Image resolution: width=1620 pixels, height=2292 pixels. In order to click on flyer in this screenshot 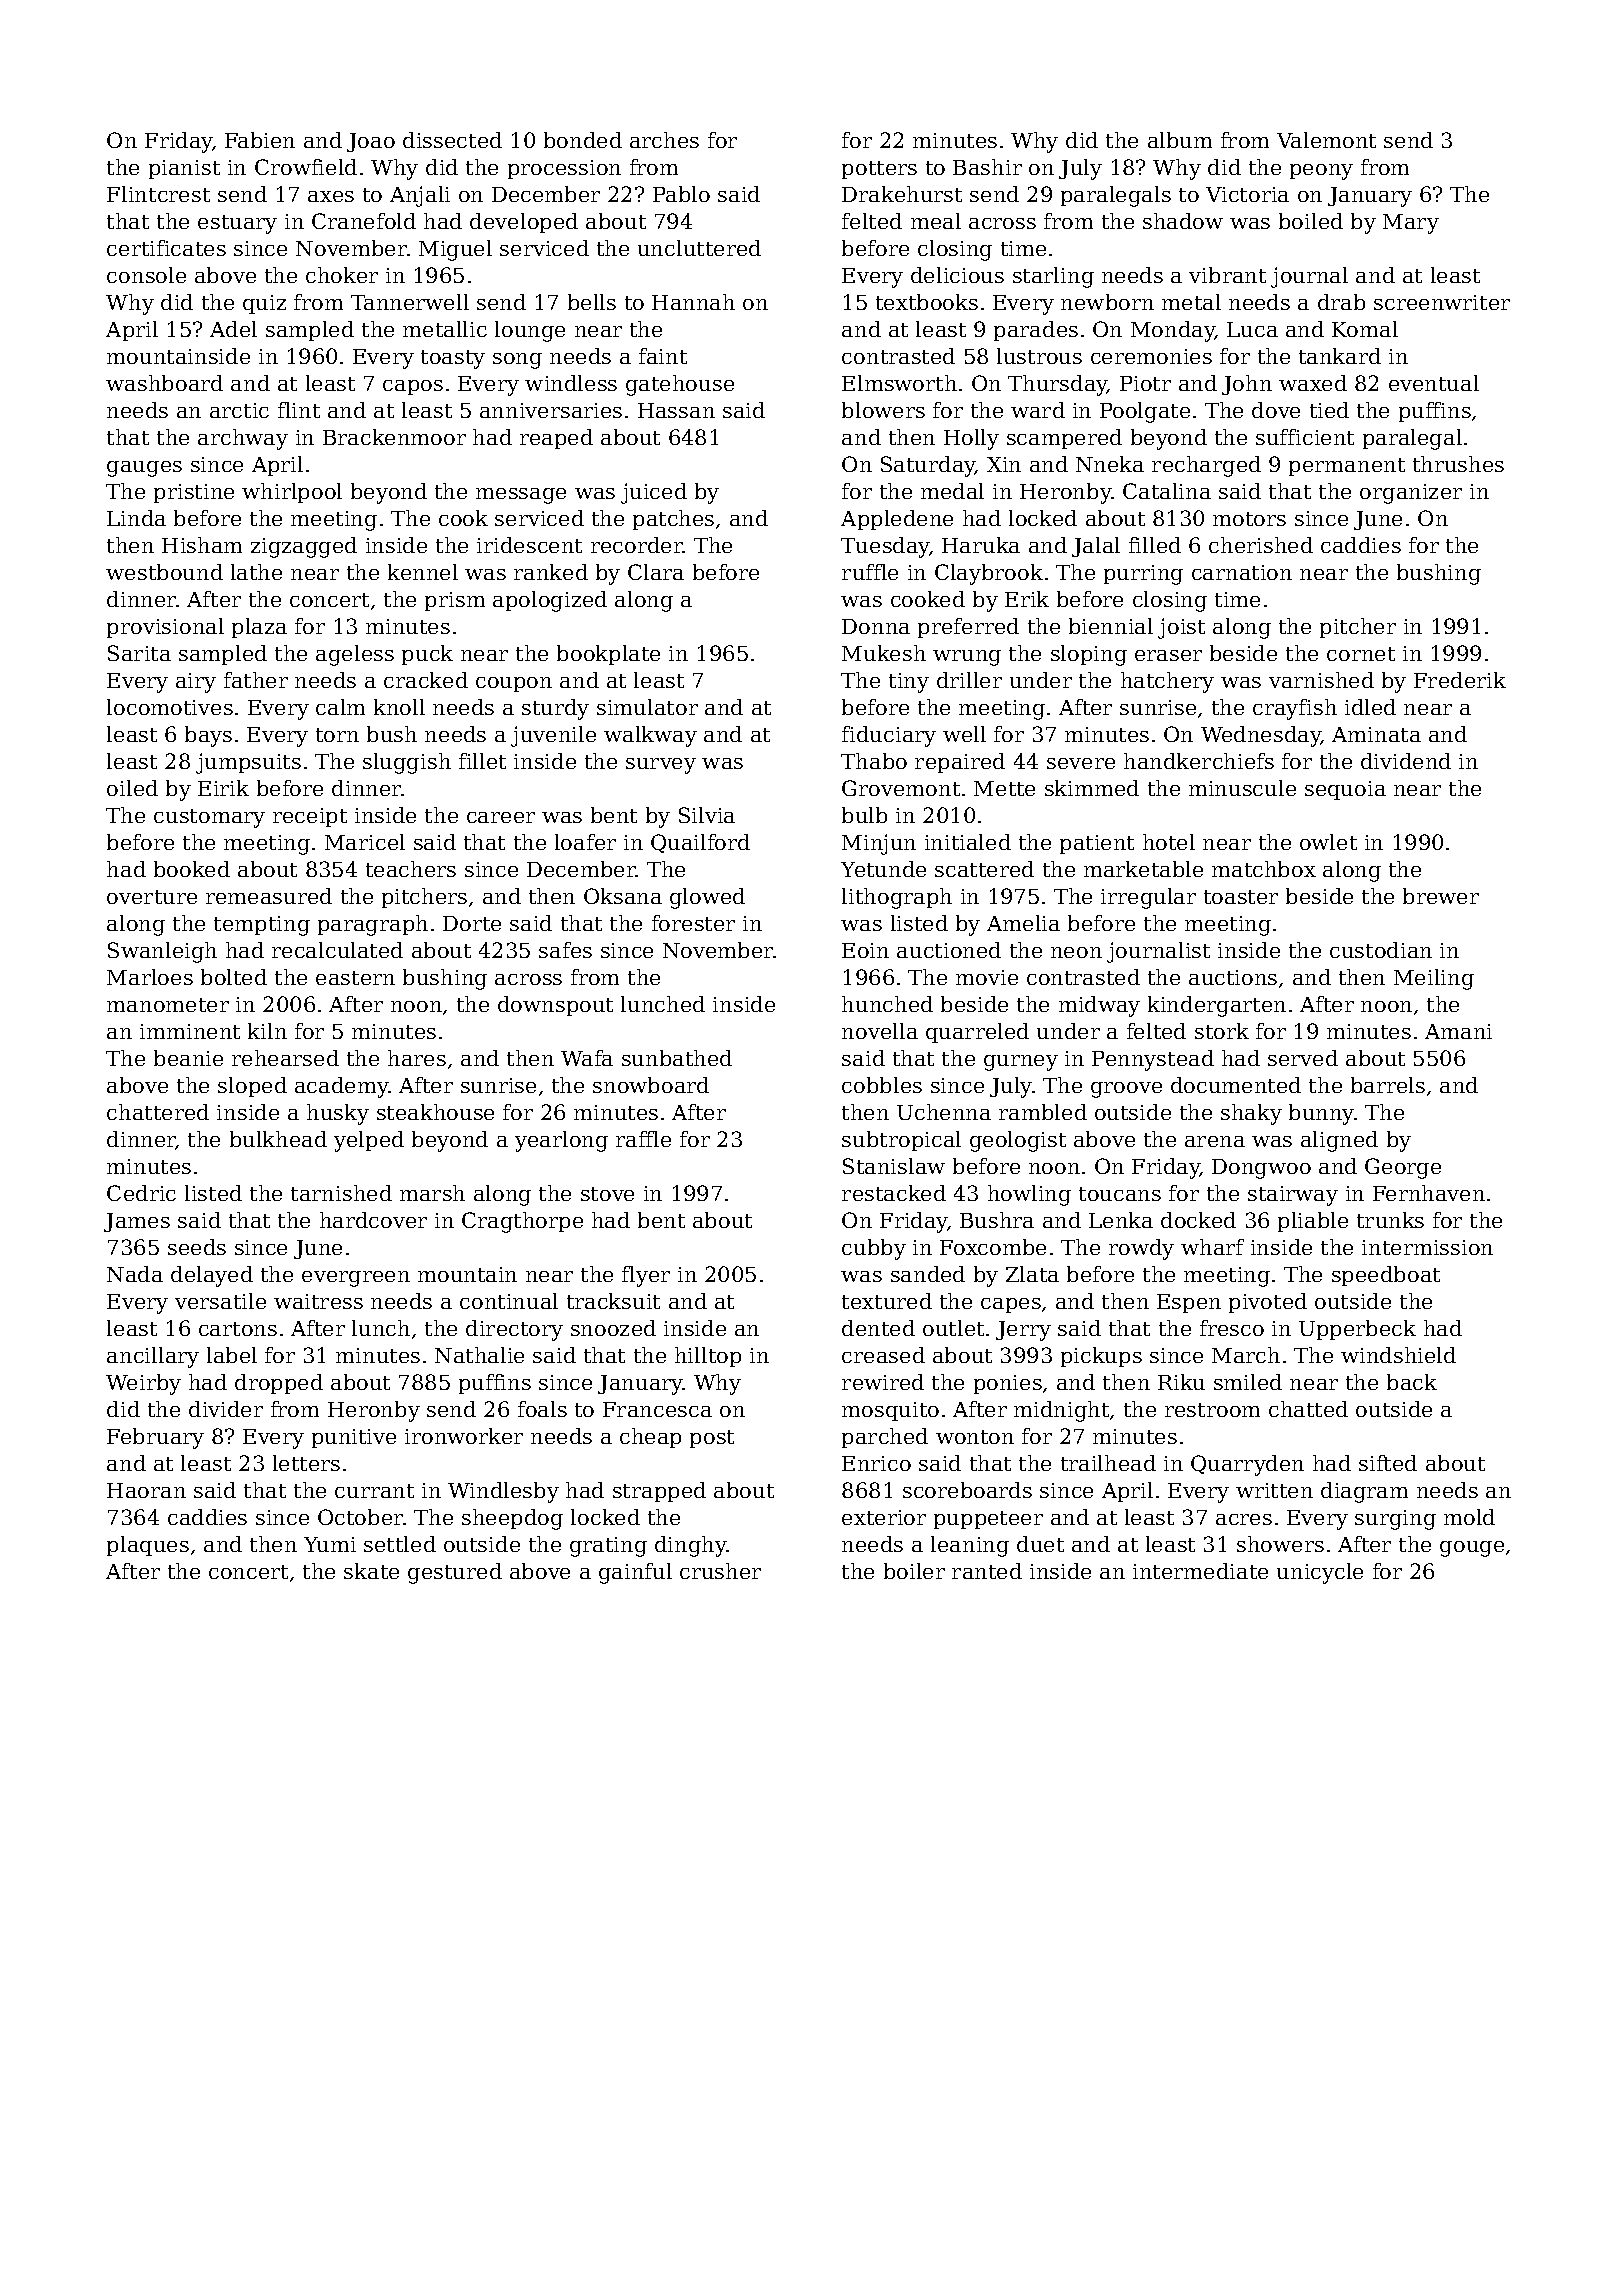, I will do `click(646, 1276)`.
